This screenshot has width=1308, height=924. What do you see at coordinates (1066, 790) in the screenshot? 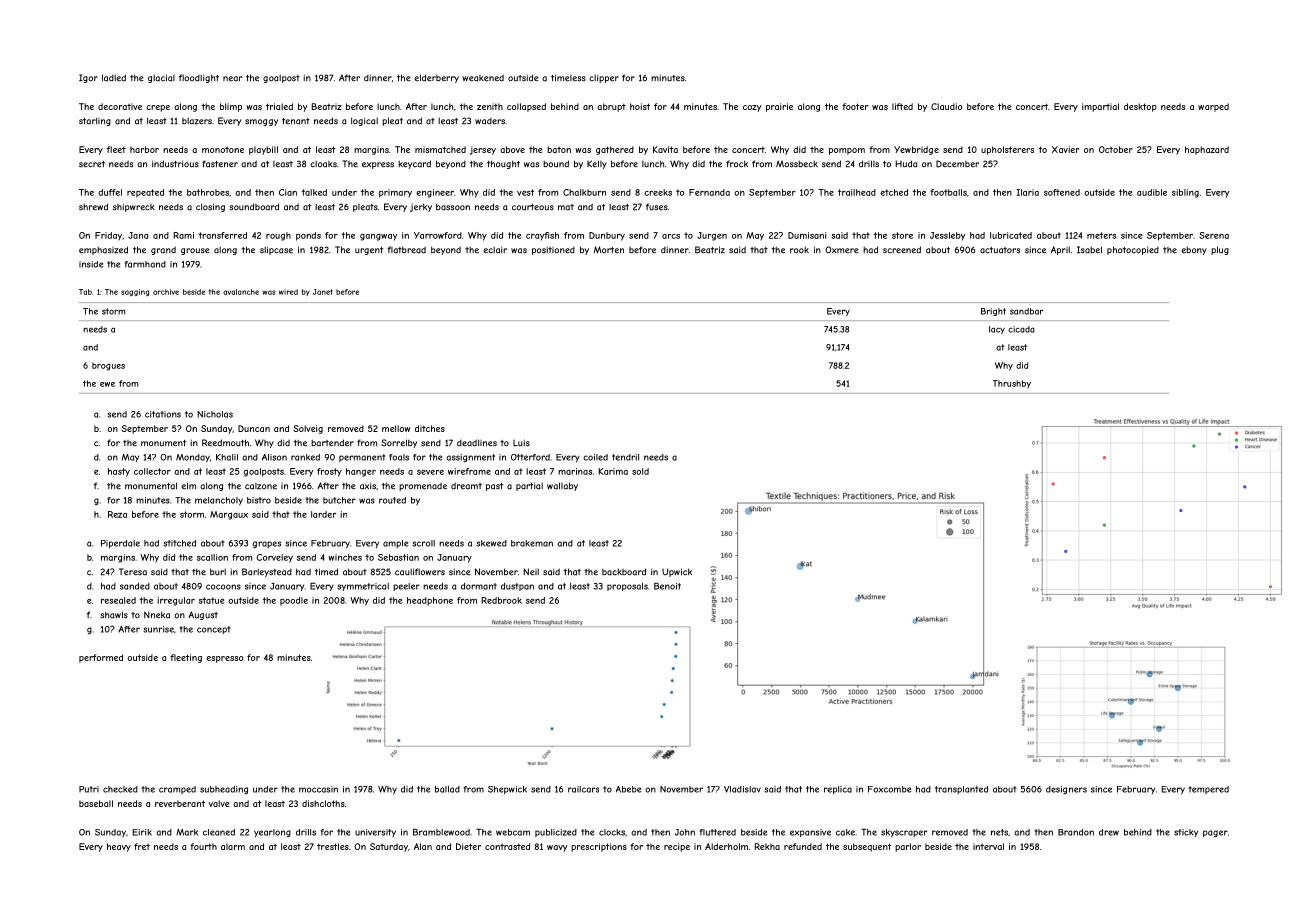
I see `designers` at bounding box center [1066, 790].
